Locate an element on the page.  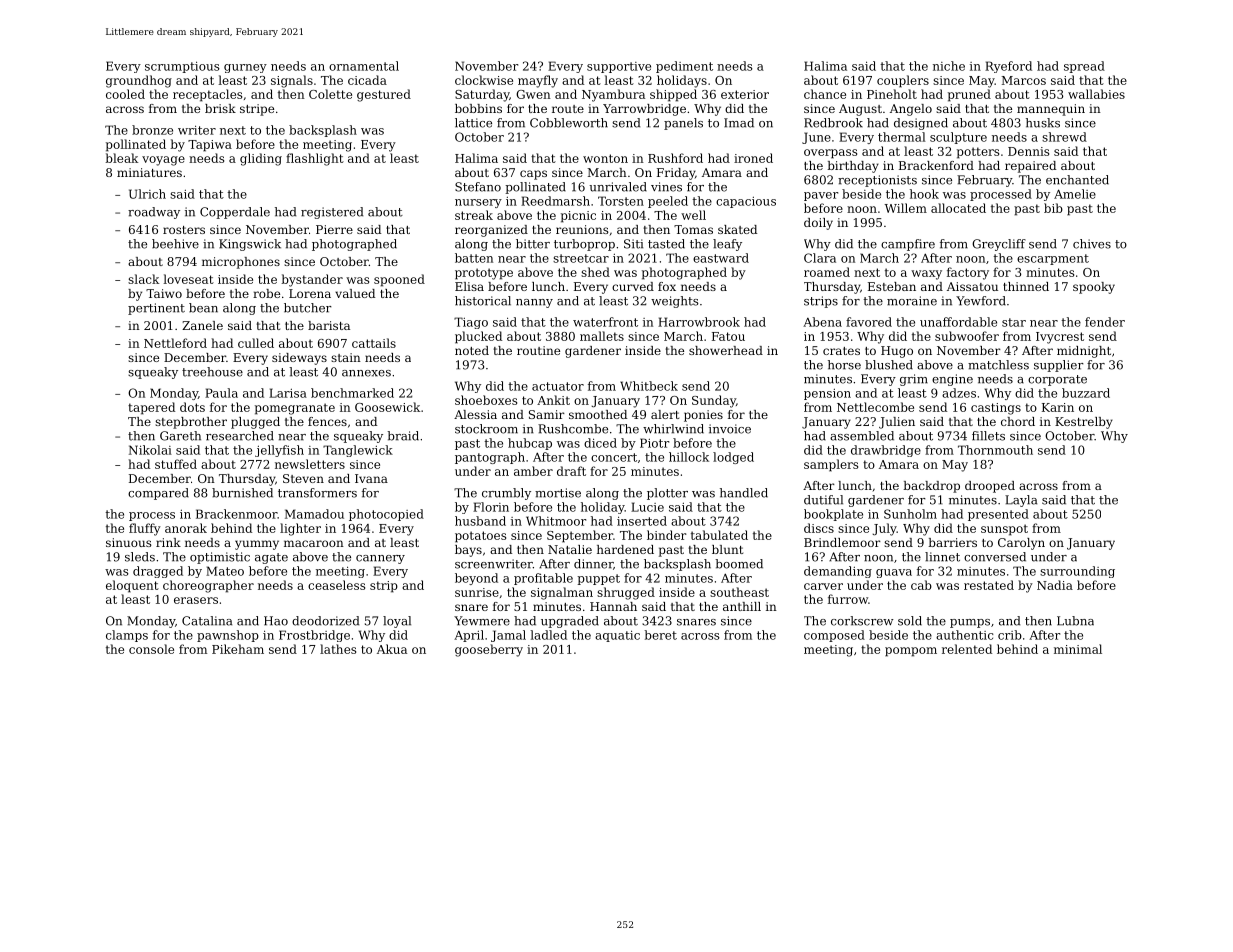
Willem is located at coordinates (905, 208).
